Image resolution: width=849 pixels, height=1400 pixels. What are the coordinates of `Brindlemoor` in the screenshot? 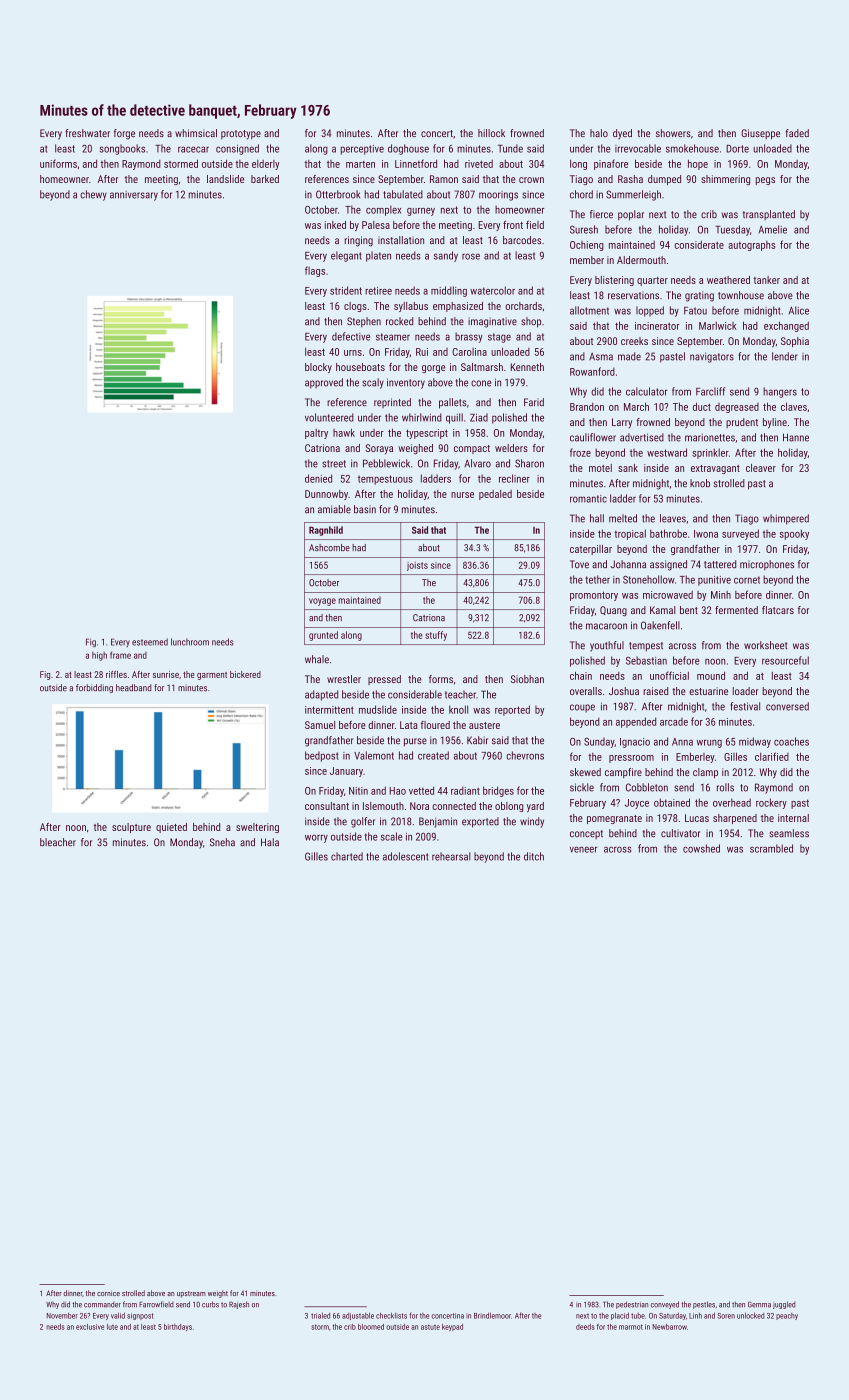 It's located at (492, 1315).
